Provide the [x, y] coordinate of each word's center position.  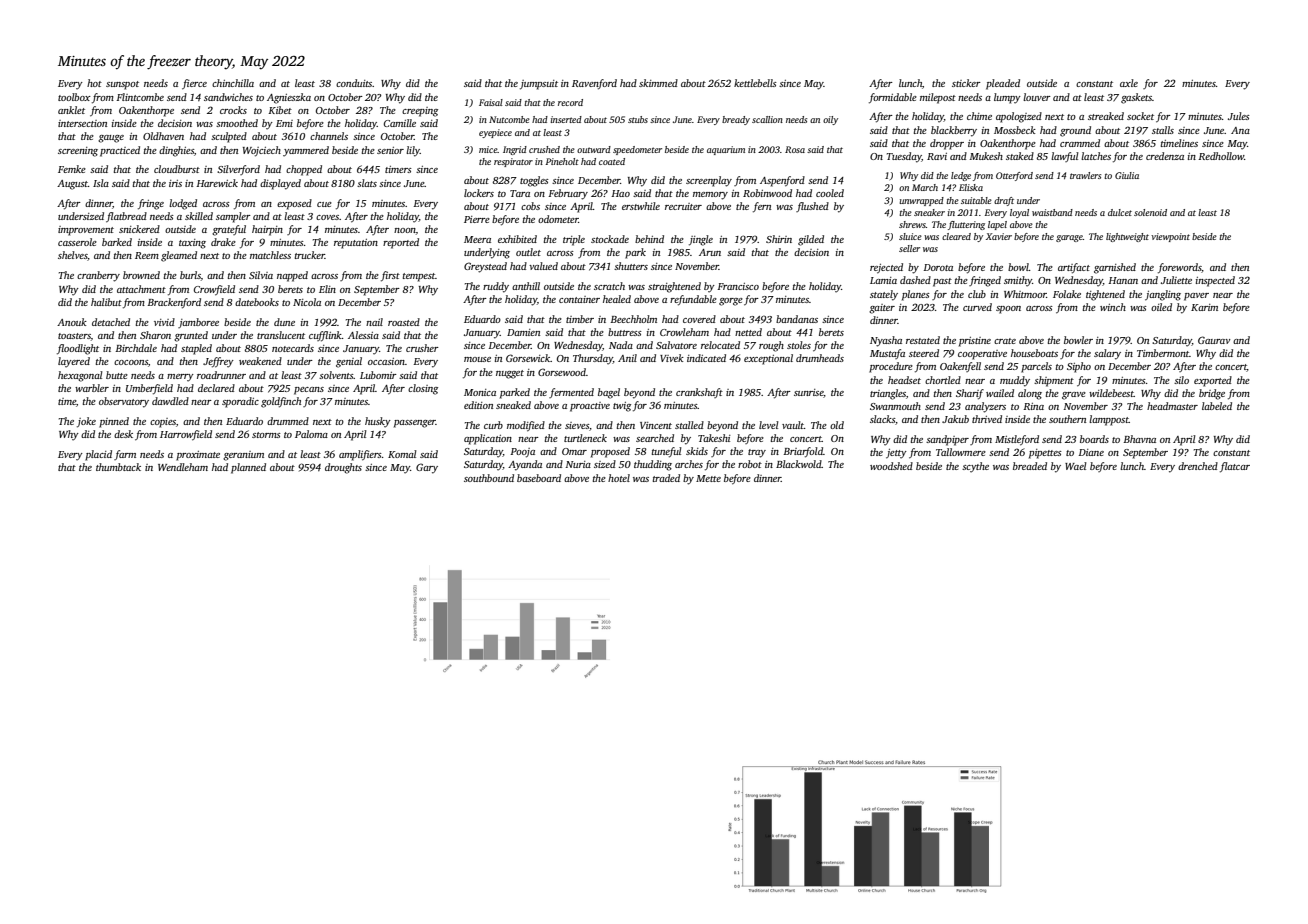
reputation [356, 244]
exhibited [517, 239]
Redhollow [1221, 156]
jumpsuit [539, 85]
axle [1129, 83]
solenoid [1150, 212]
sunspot [122, 85]
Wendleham [183, 467]
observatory [124, 402]
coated [612, 161]
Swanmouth [895, 406]
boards [1094, 439]
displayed [280, 184]
